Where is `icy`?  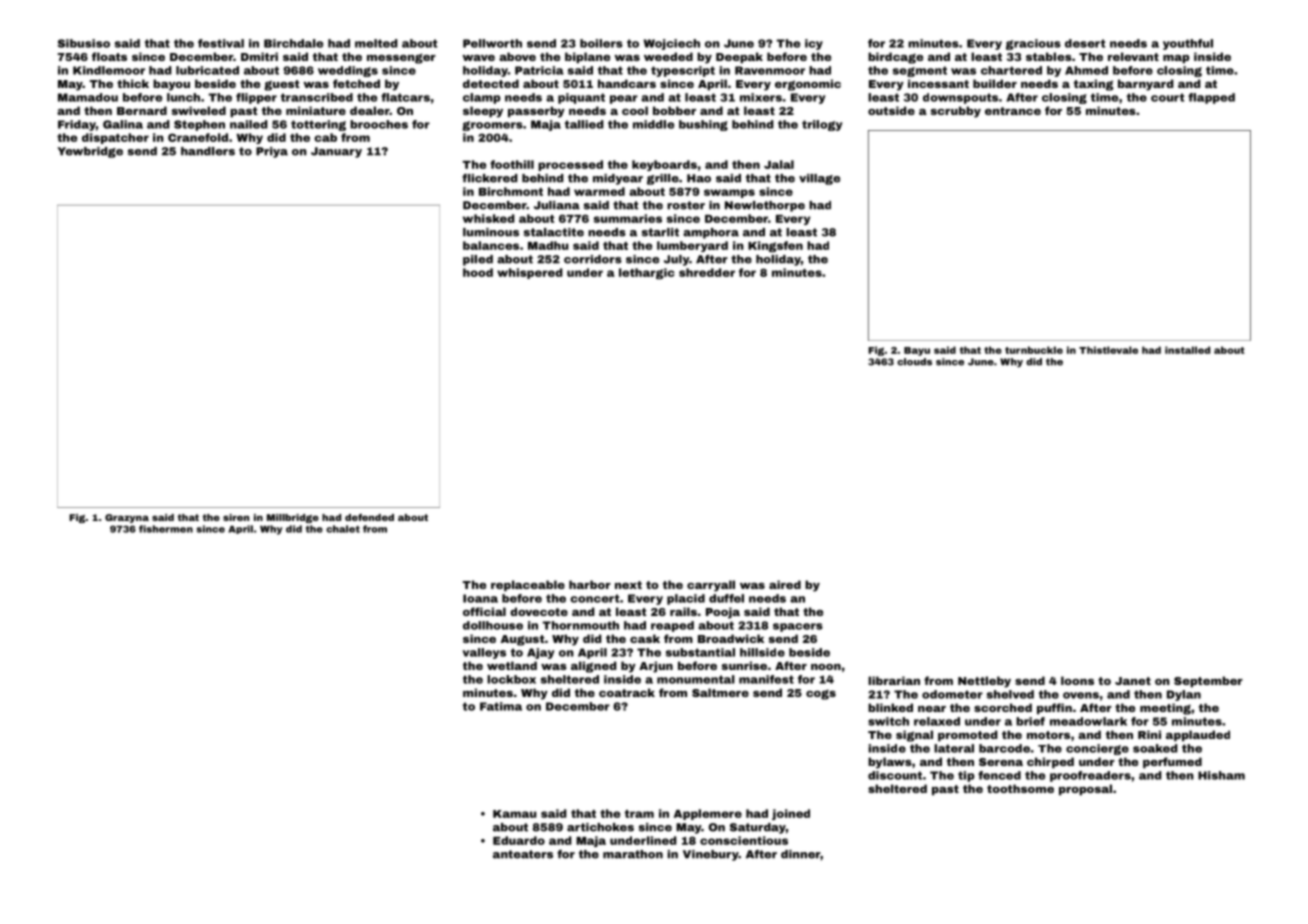
icy is located at coordinates (814, 44).
